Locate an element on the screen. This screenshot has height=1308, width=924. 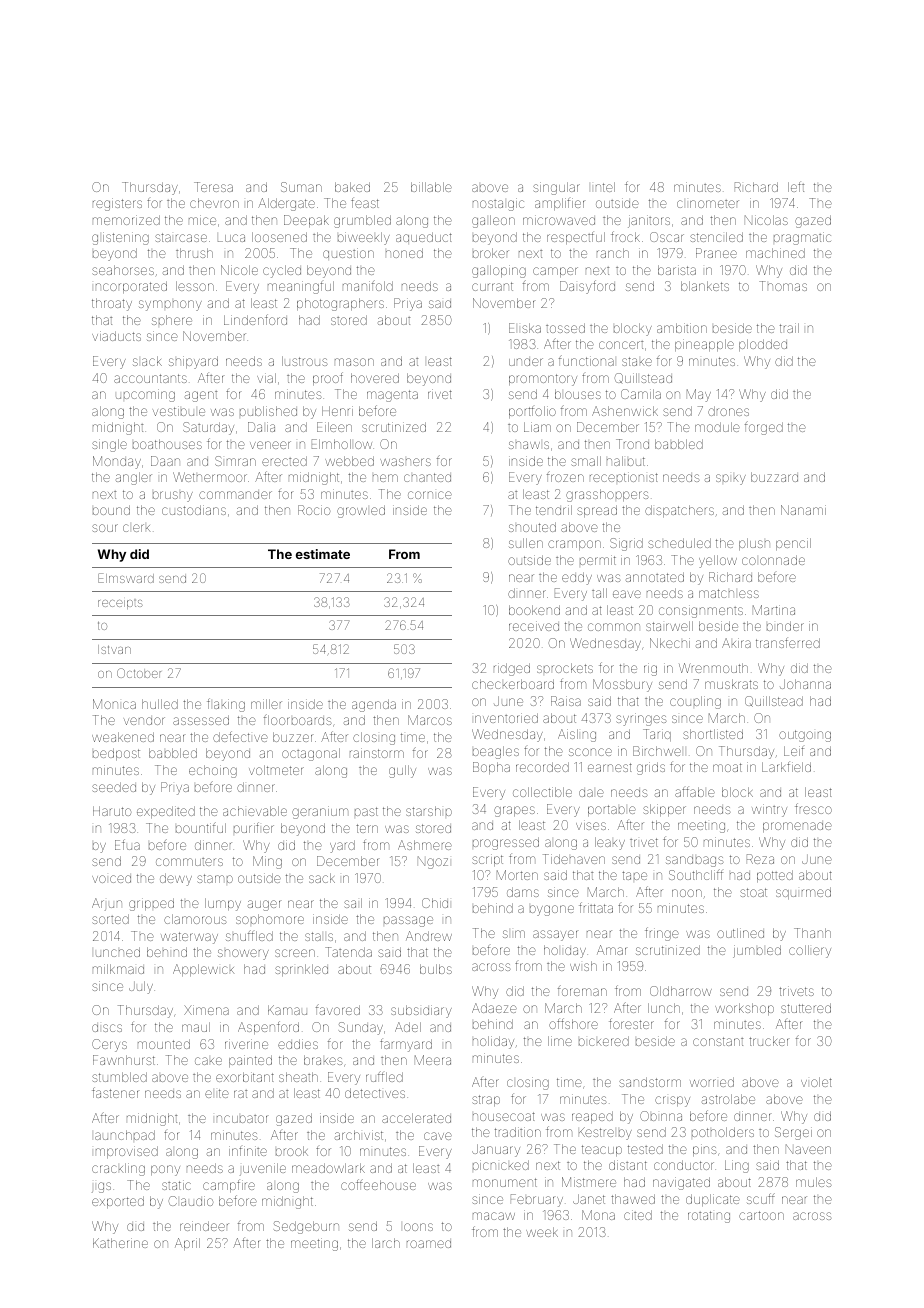
Adaeze is located at coordinates (494, 1008).
